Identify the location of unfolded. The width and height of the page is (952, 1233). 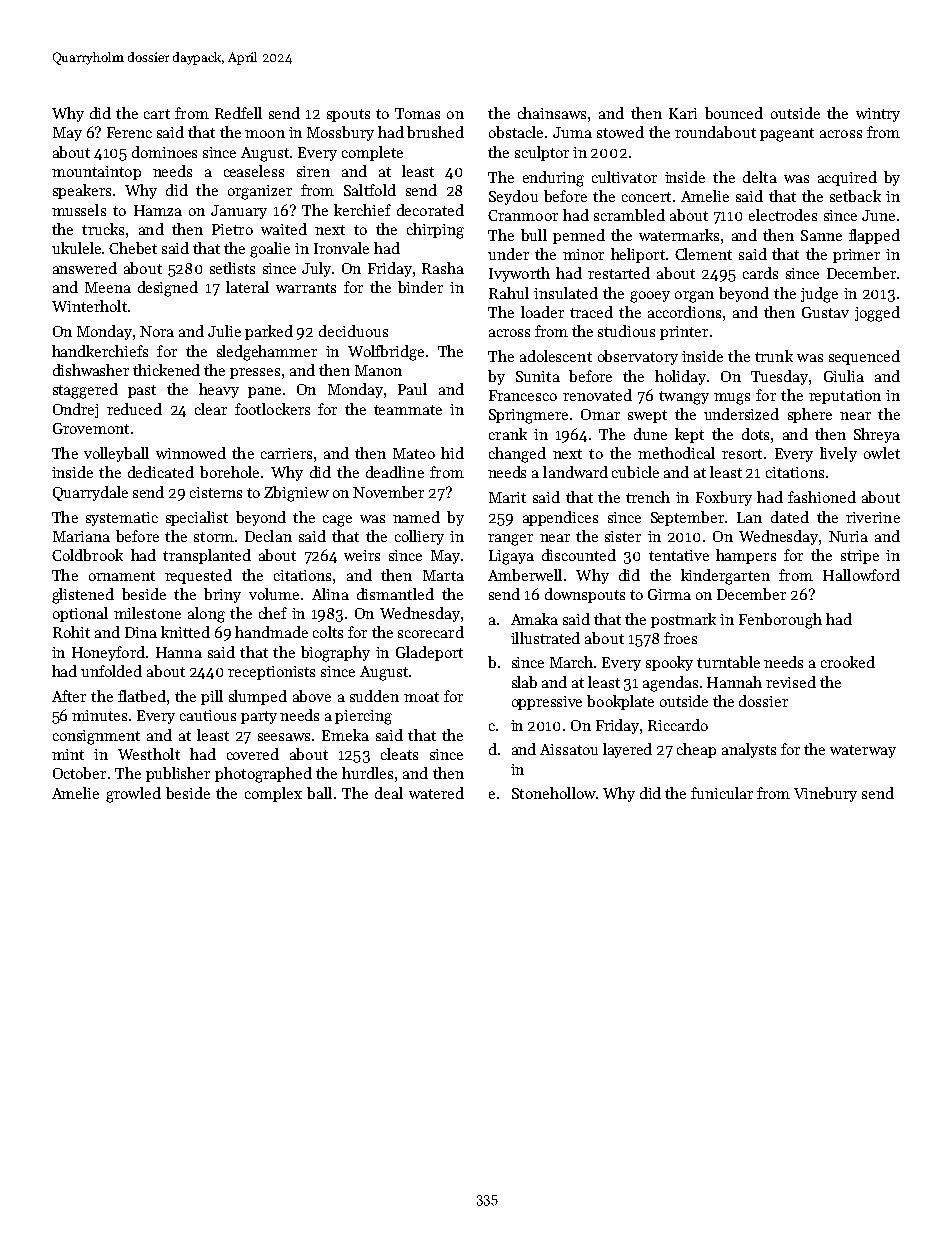
(111, 671).
